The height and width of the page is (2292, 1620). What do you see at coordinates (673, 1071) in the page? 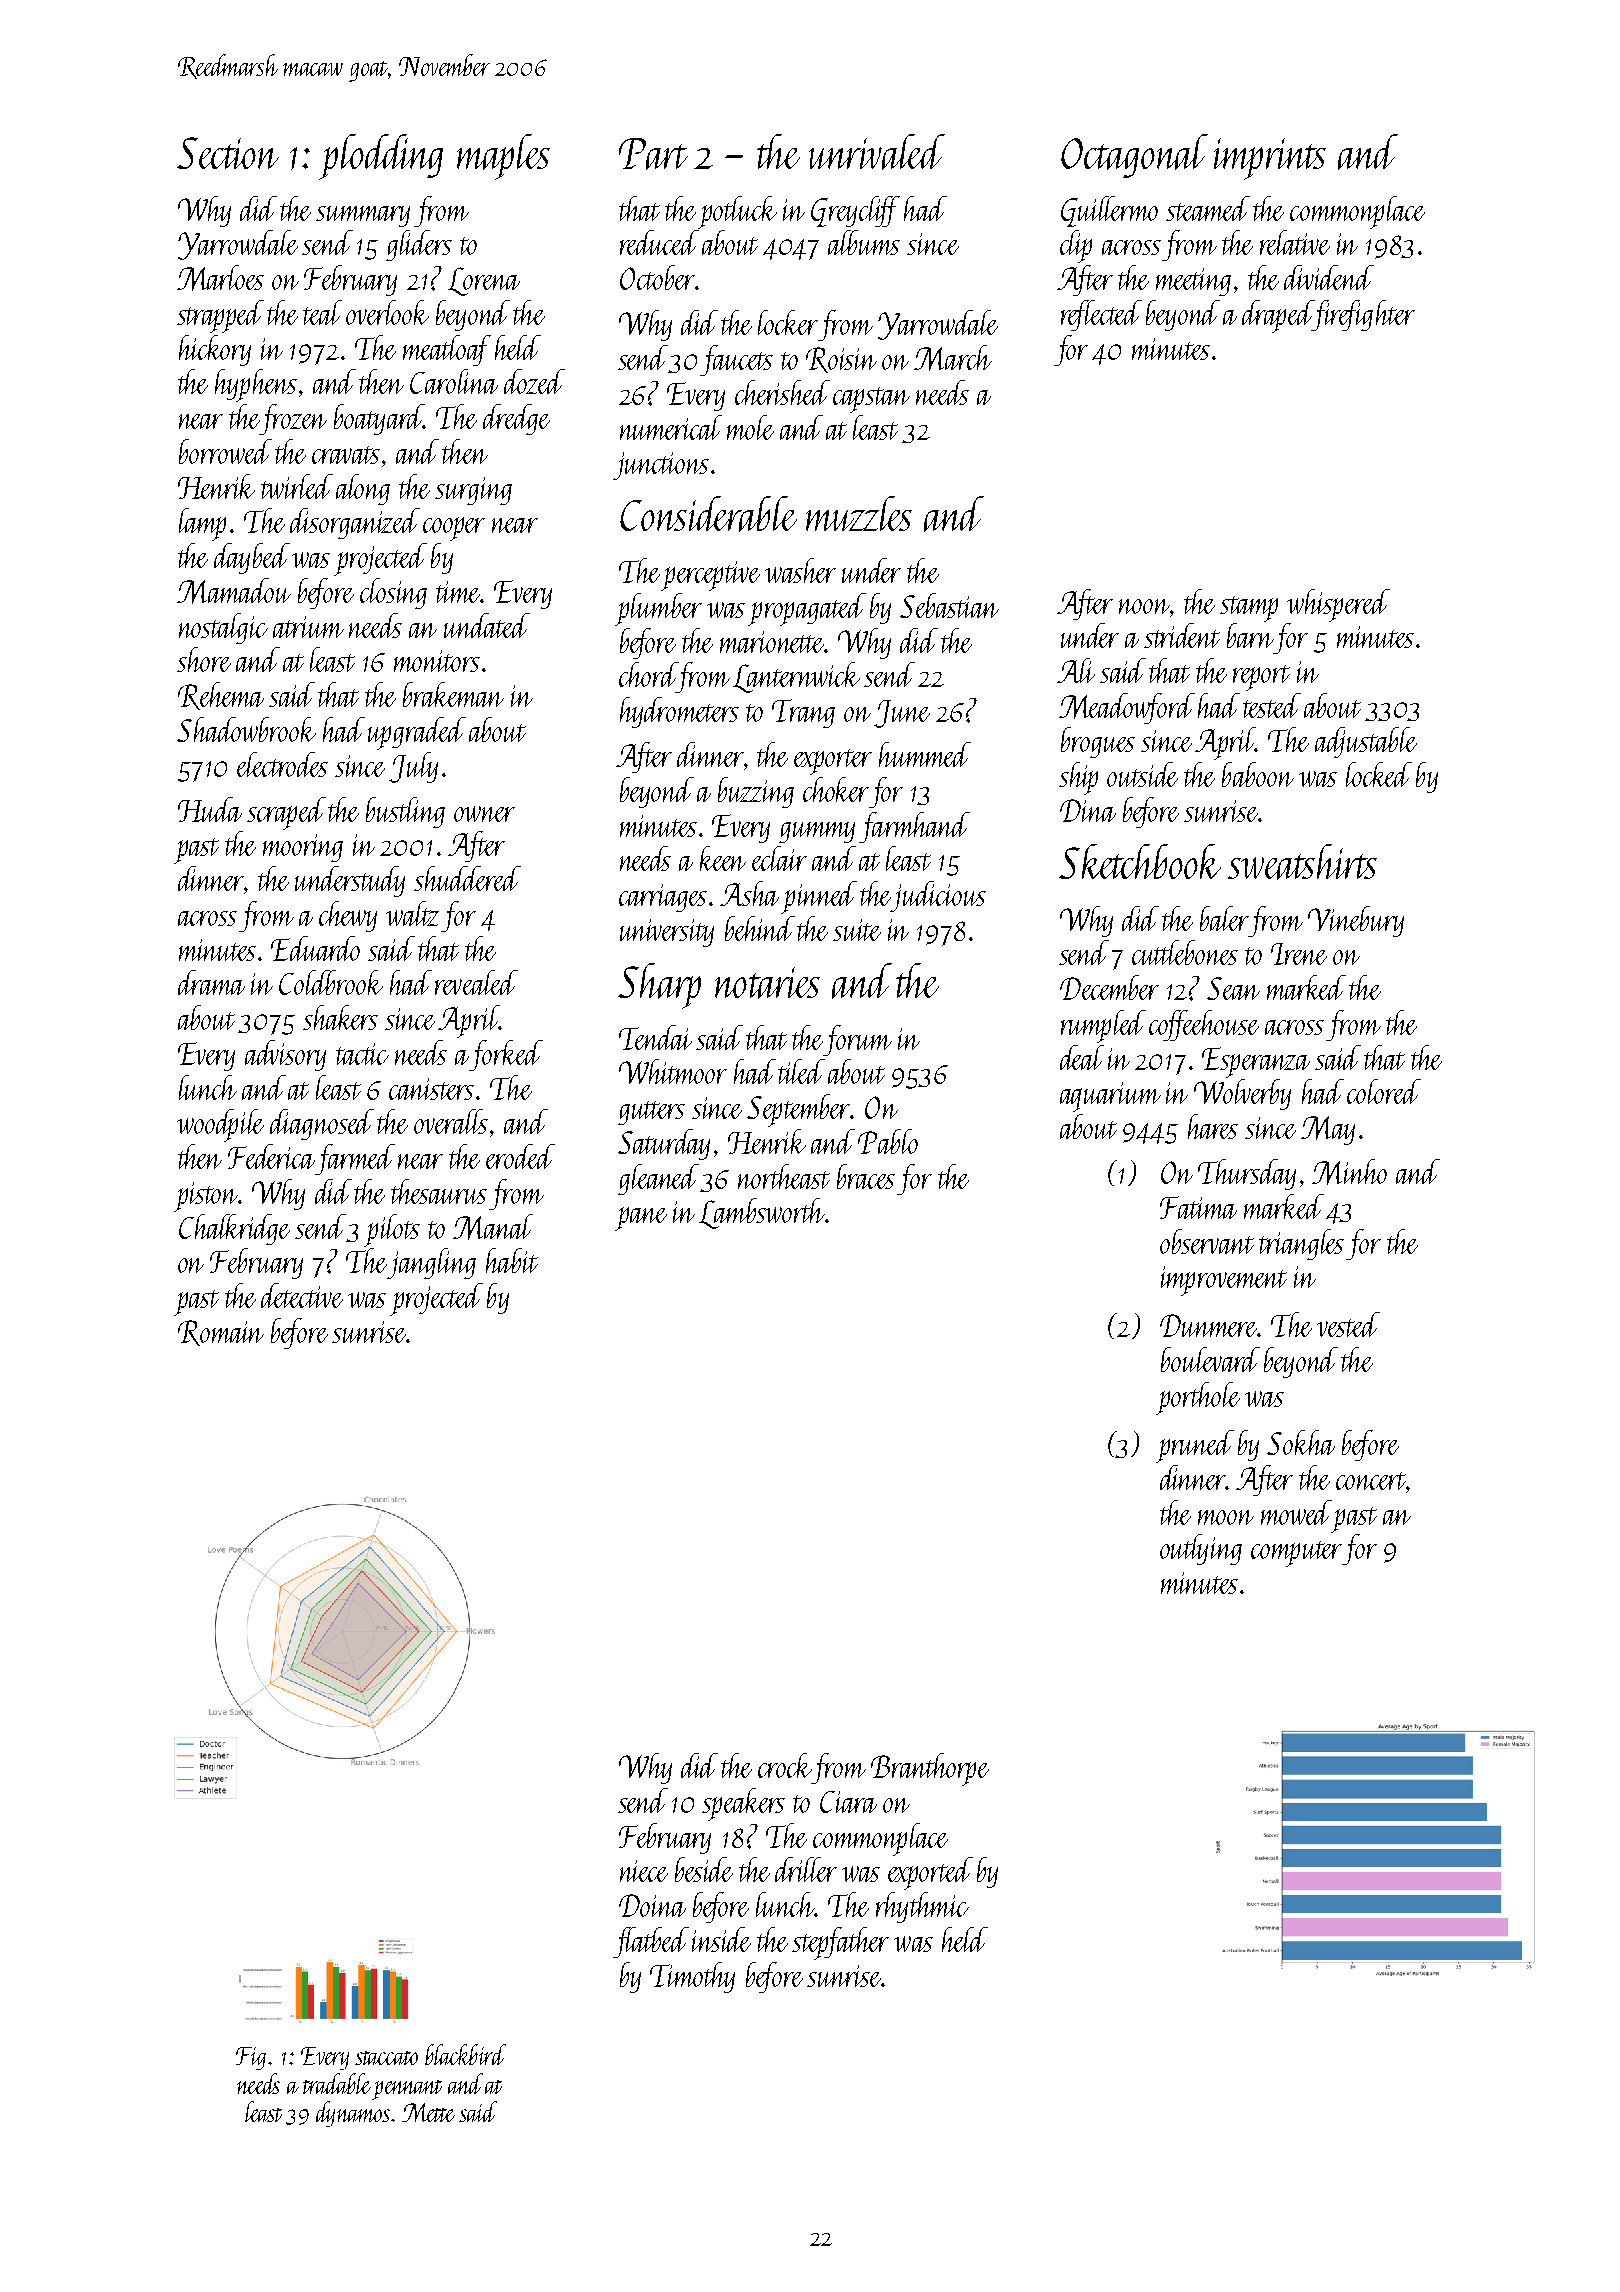
I see `Whitmoor` at bounding box center [673, 1071].
